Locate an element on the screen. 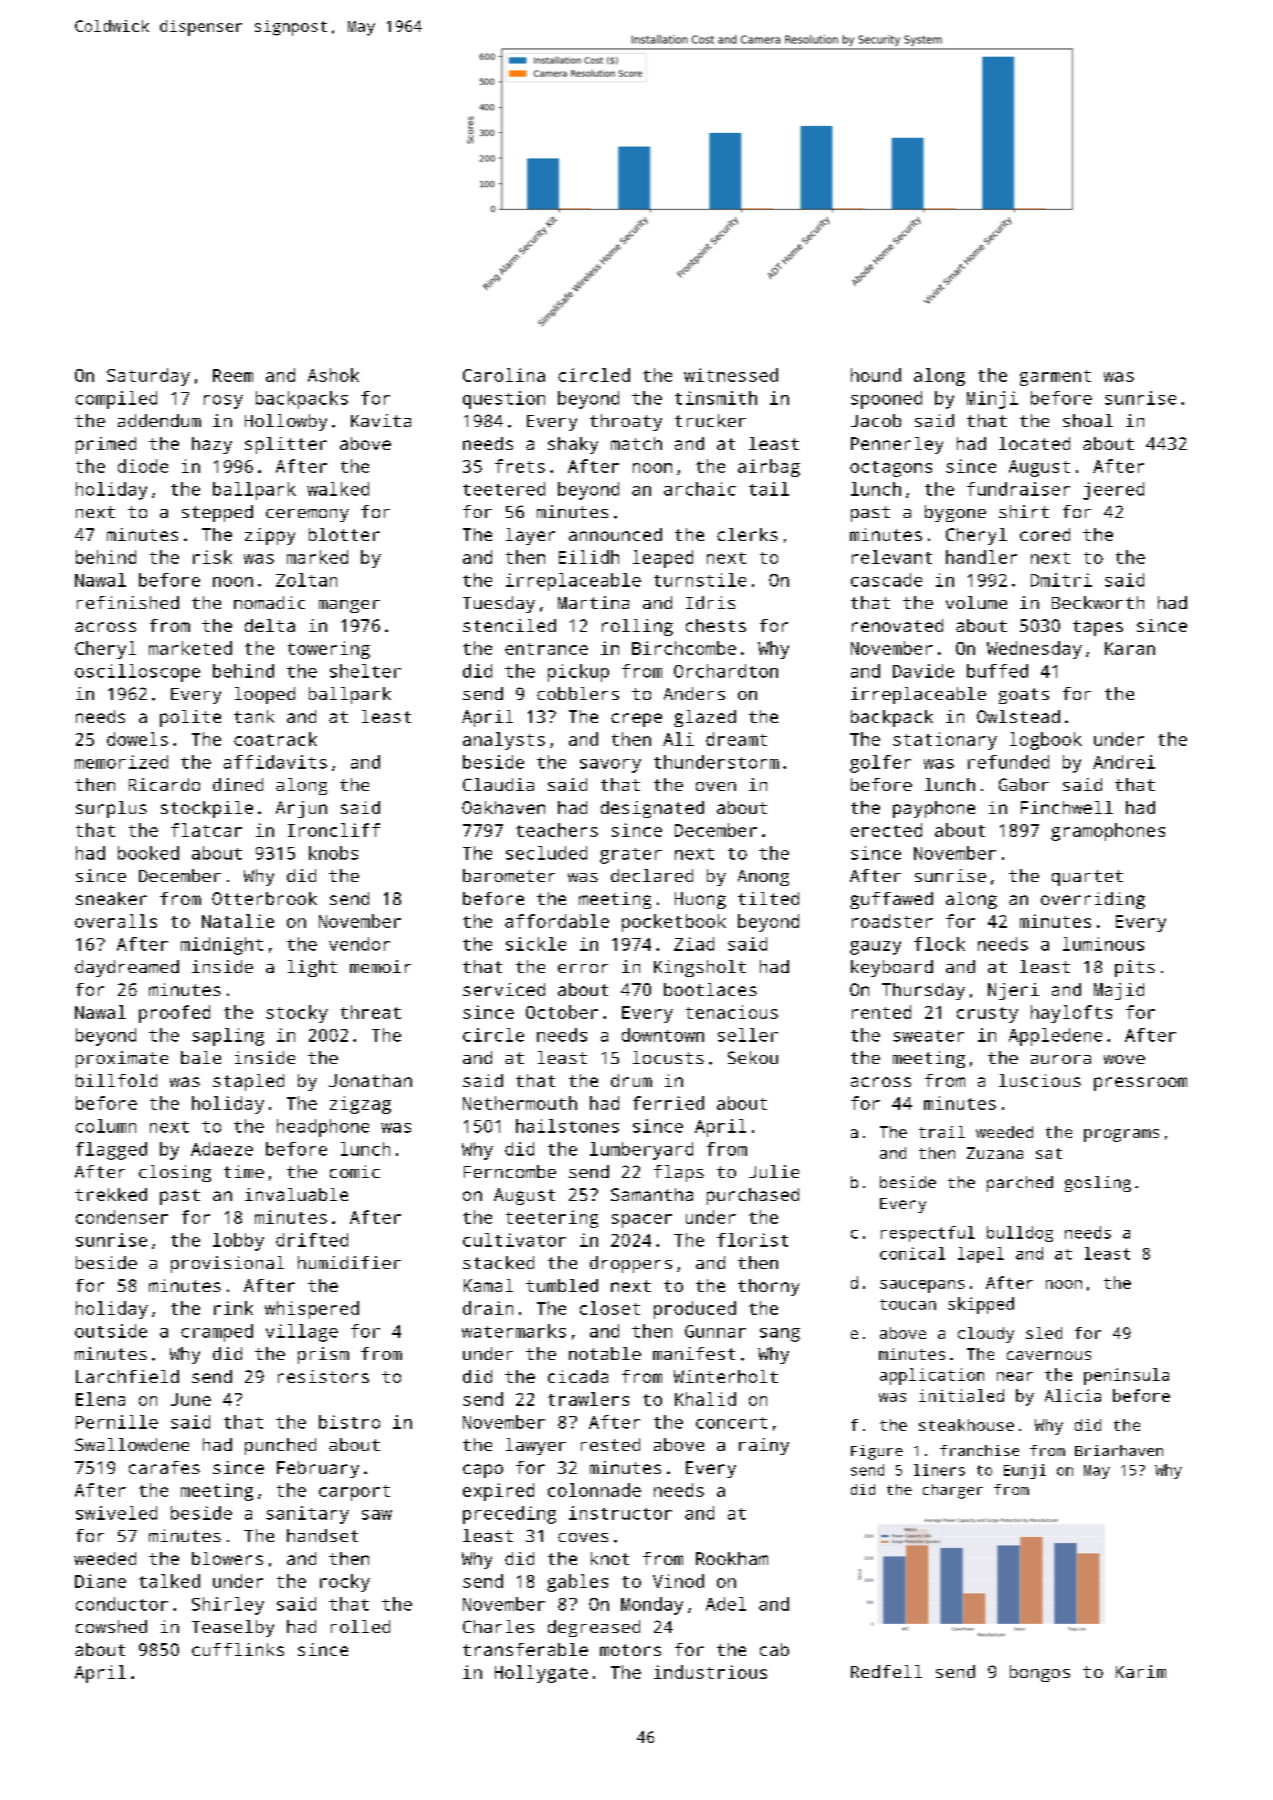 The image size is (1273, 1800). Eunji is located at coordinates (1025, 1471).
